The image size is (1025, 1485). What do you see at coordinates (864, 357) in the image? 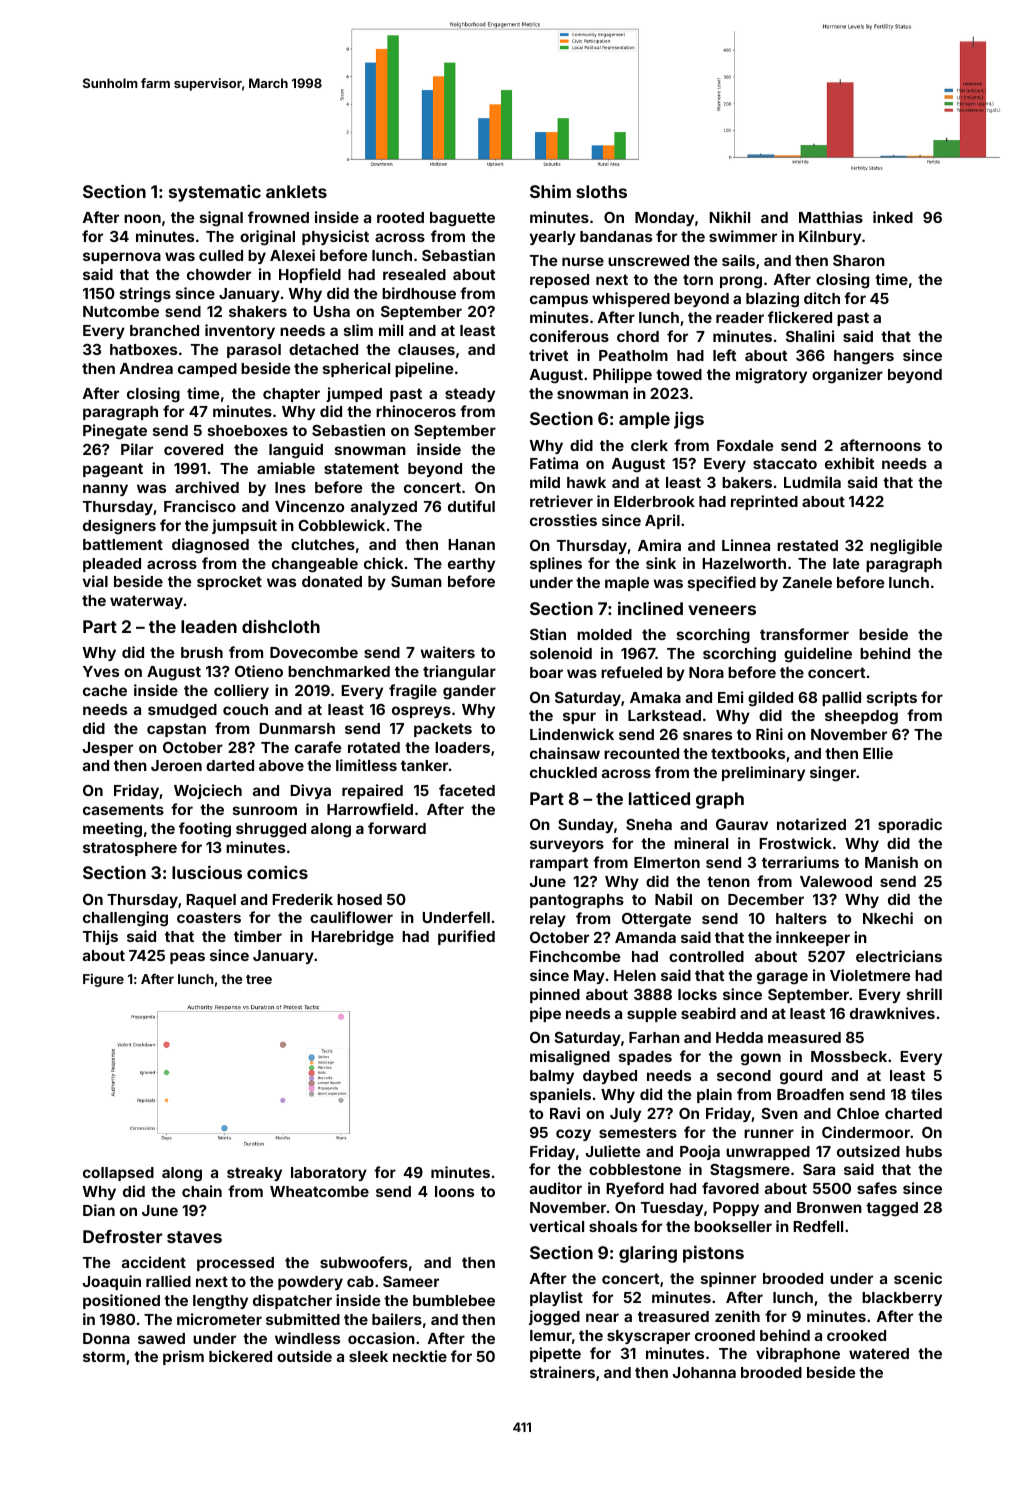
I see `hangers` at bounding box center [864, 357].
